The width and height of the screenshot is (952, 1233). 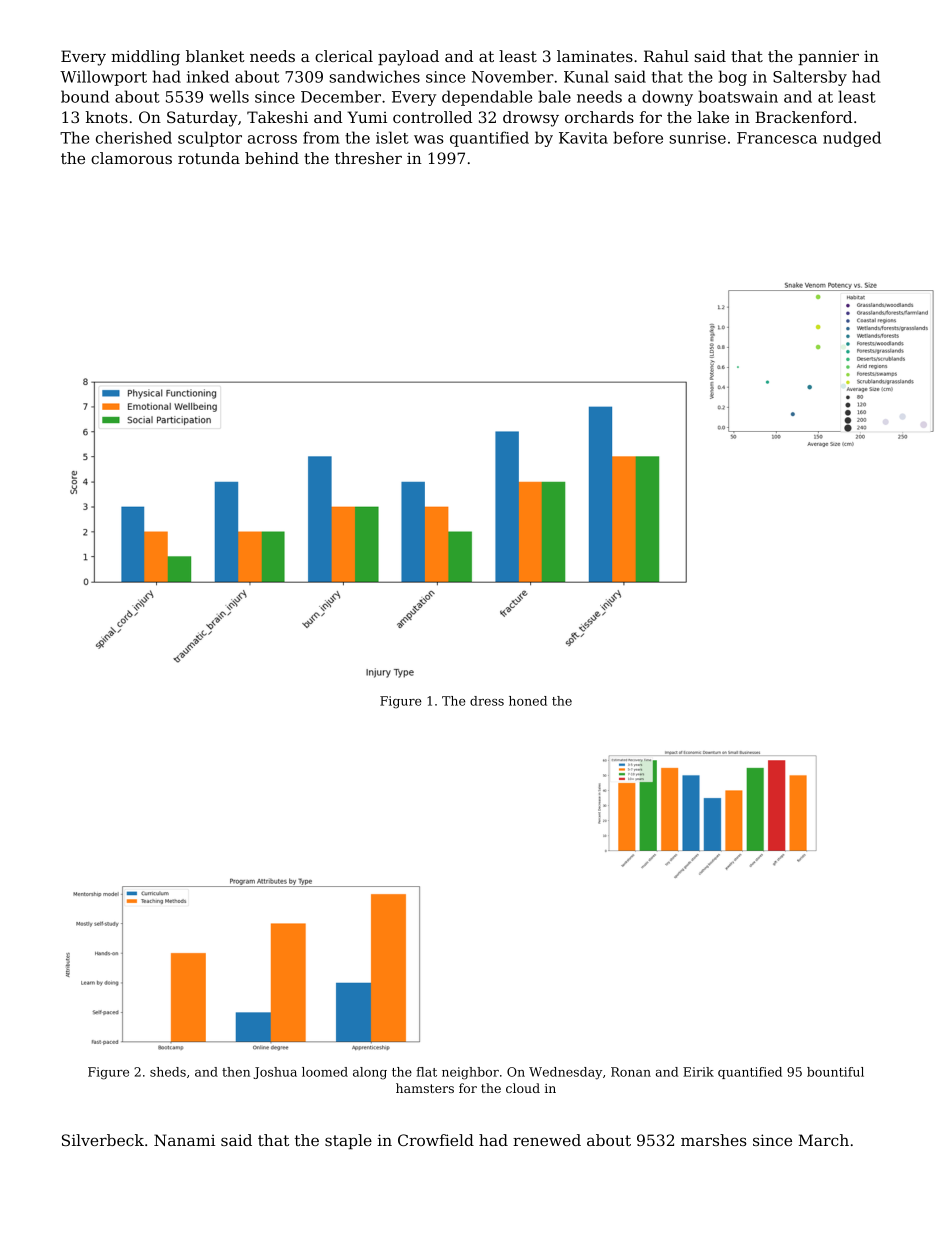 What do you see at coordinates (209, 158) in the screenshot?
I see `rotunda` at bounding box center [209, 158].
